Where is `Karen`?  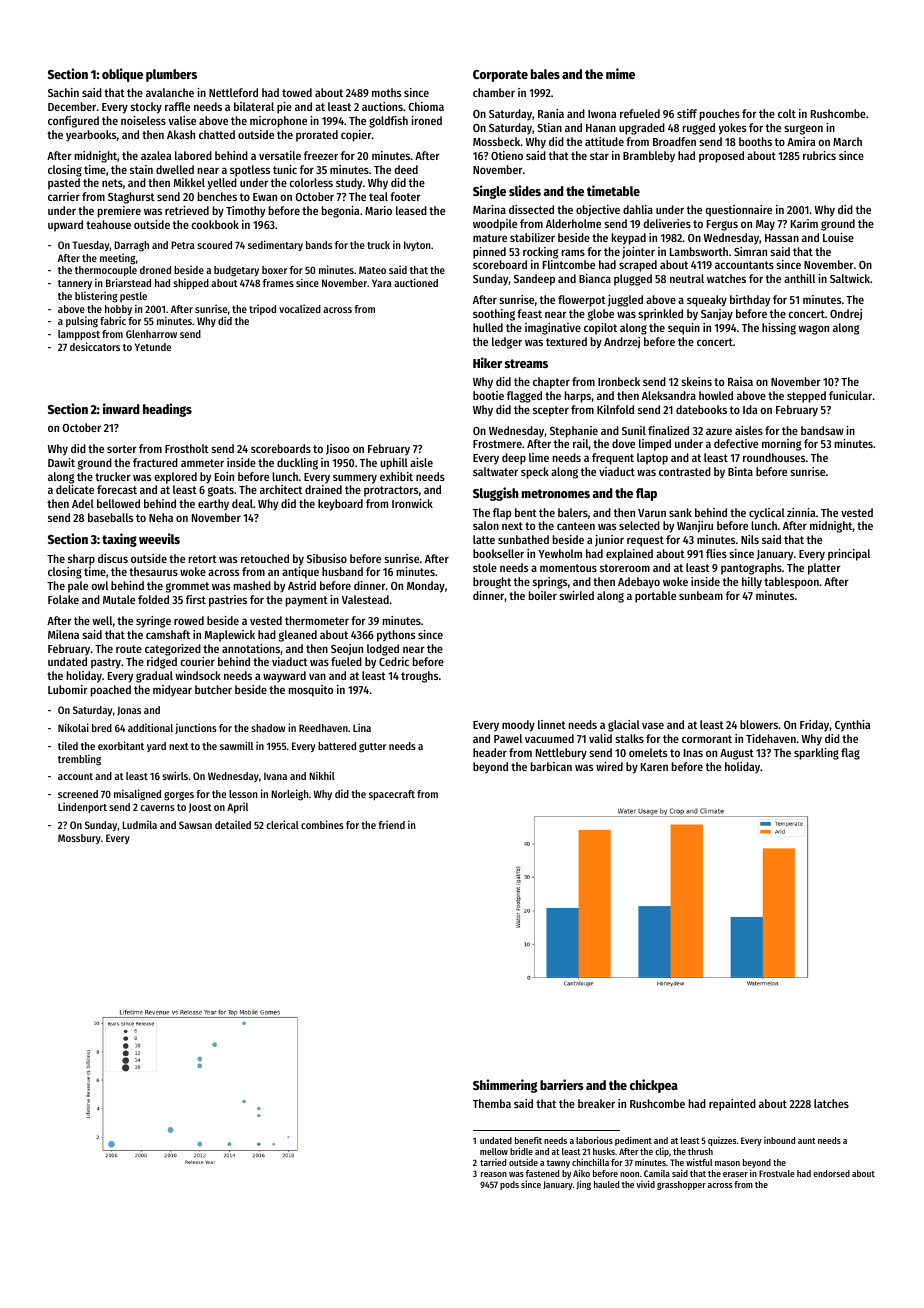 Karen is located at coordinates (654, 767).
